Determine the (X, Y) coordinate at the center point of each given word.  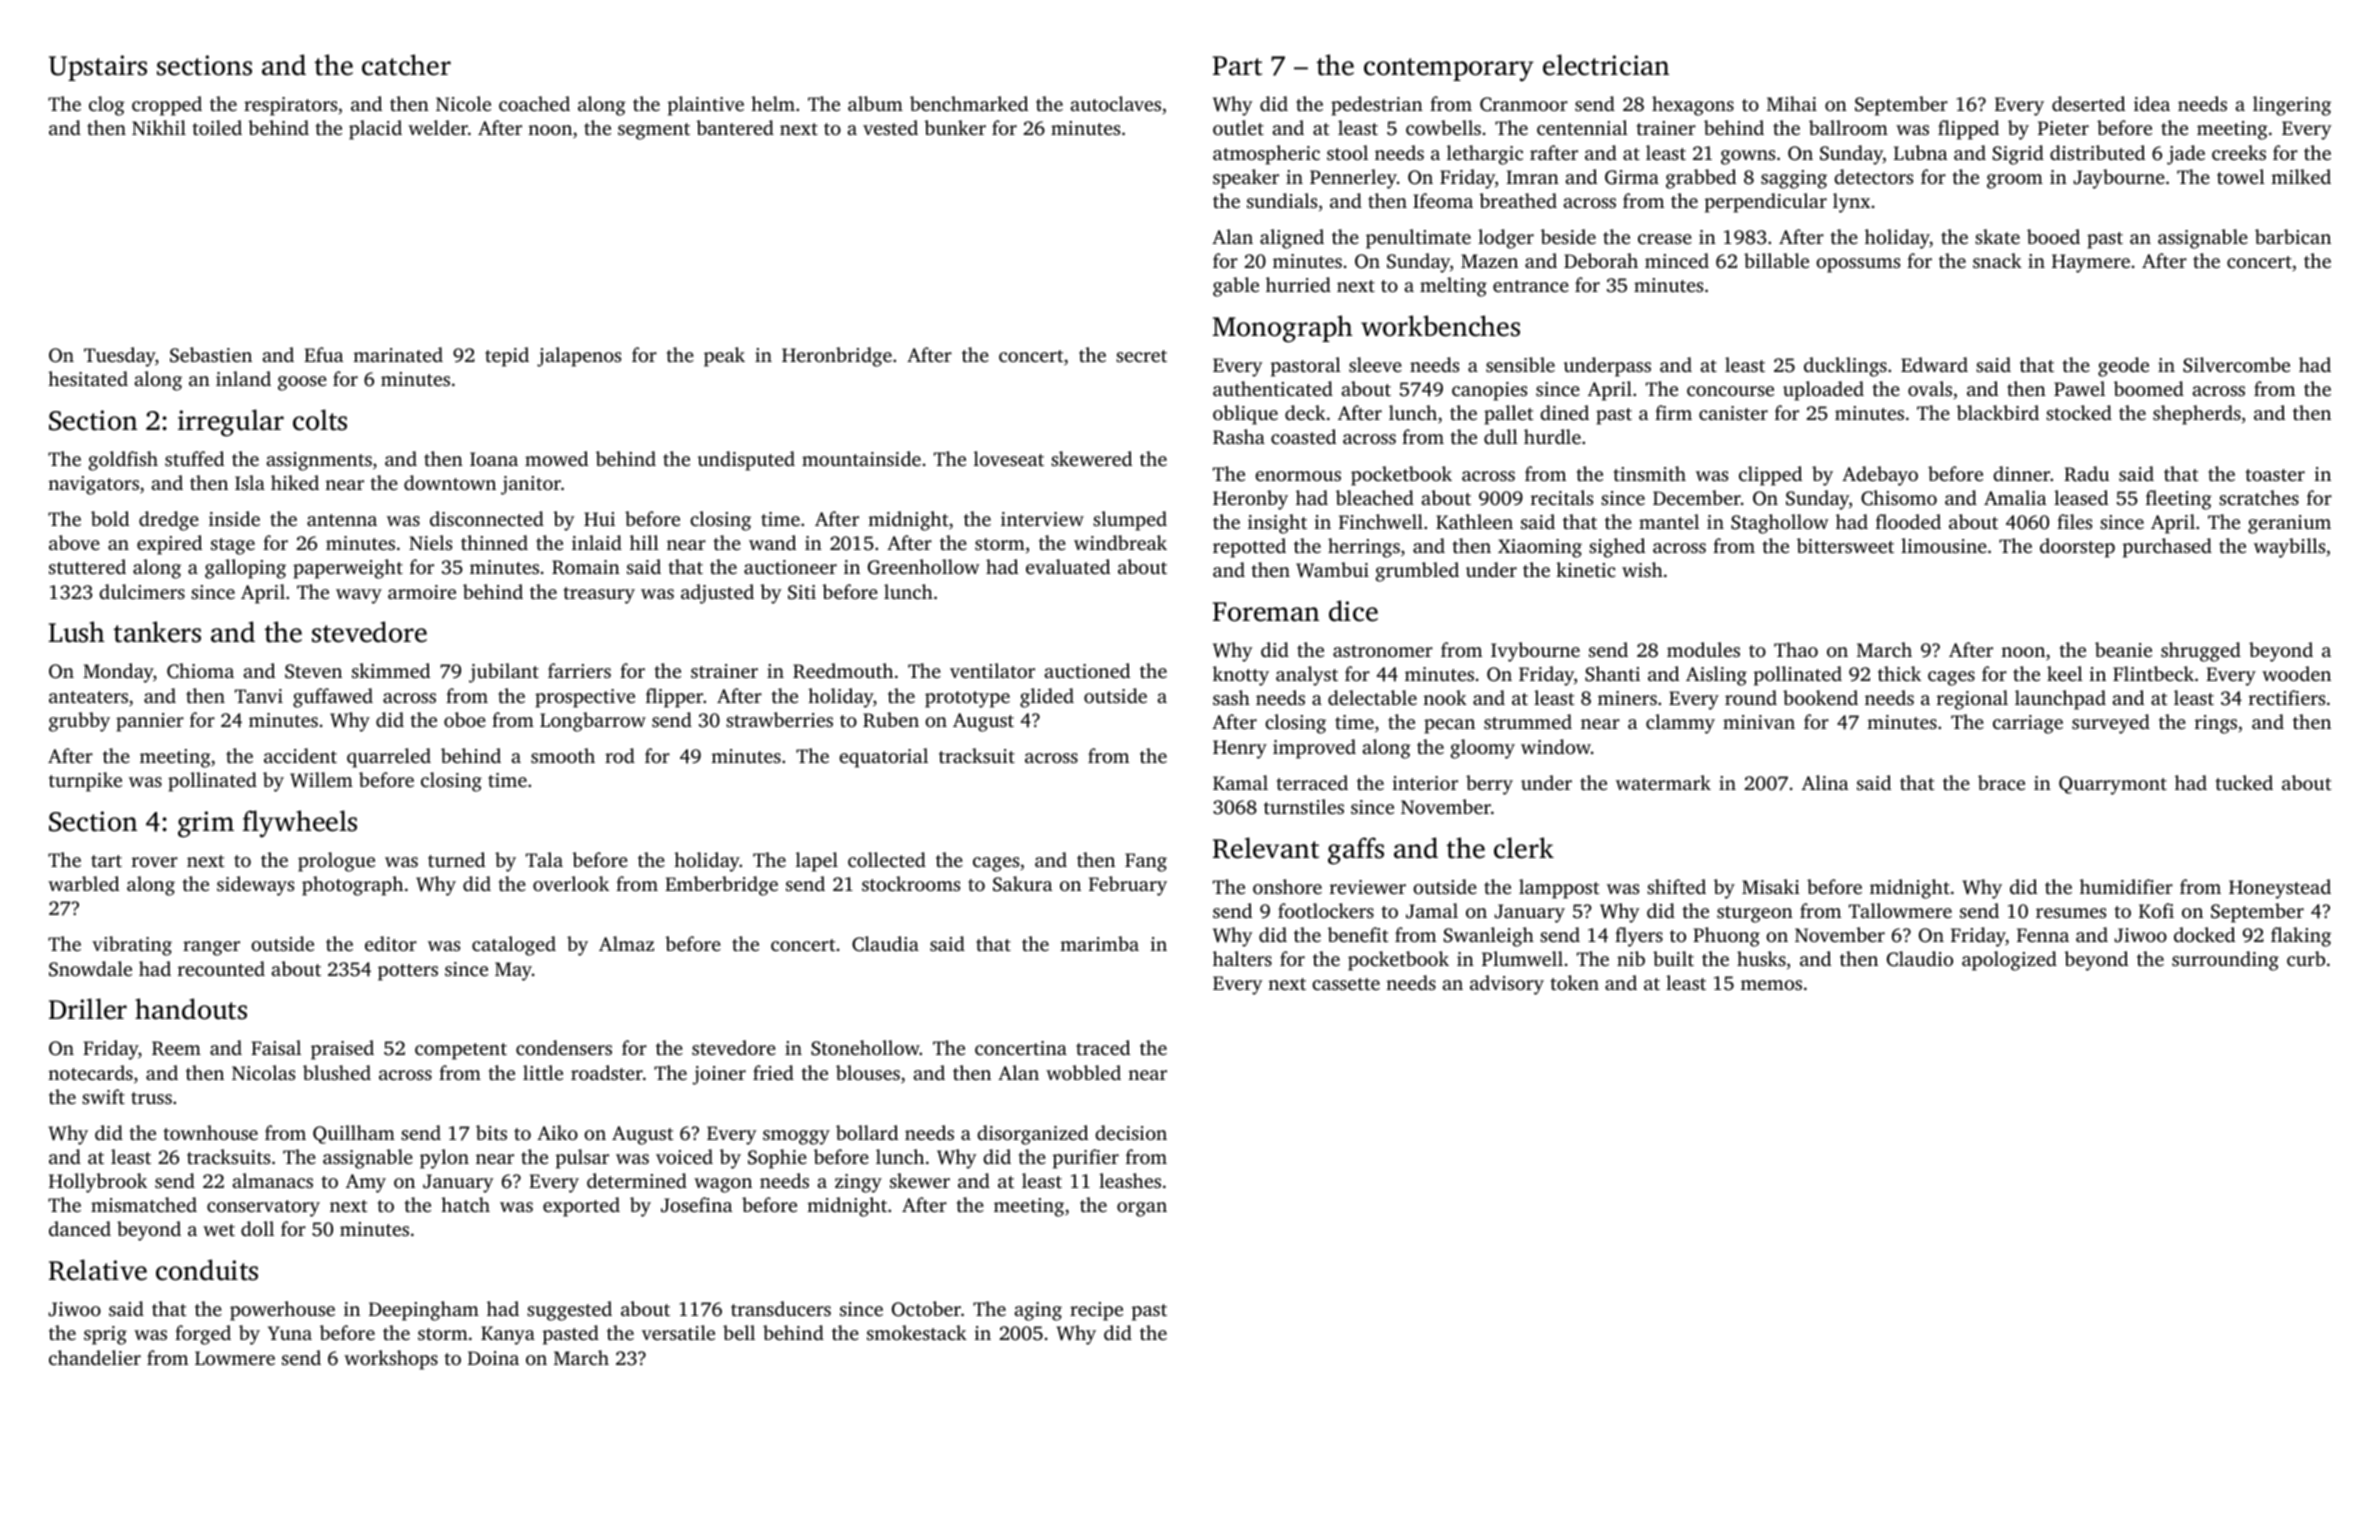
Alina (1825, 782)
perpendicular (1766, 203)
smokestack (917, 1332)
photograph (352, 886)
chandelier (95, 1357)
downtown (450, 482)
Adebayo (1880, 476)
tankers (157, 632)
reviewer (1368, 887)
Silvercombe (2236, 365)
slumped (1130, 521)
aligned (1292, 239)
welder (438, 127)
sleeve (1375, 364)
